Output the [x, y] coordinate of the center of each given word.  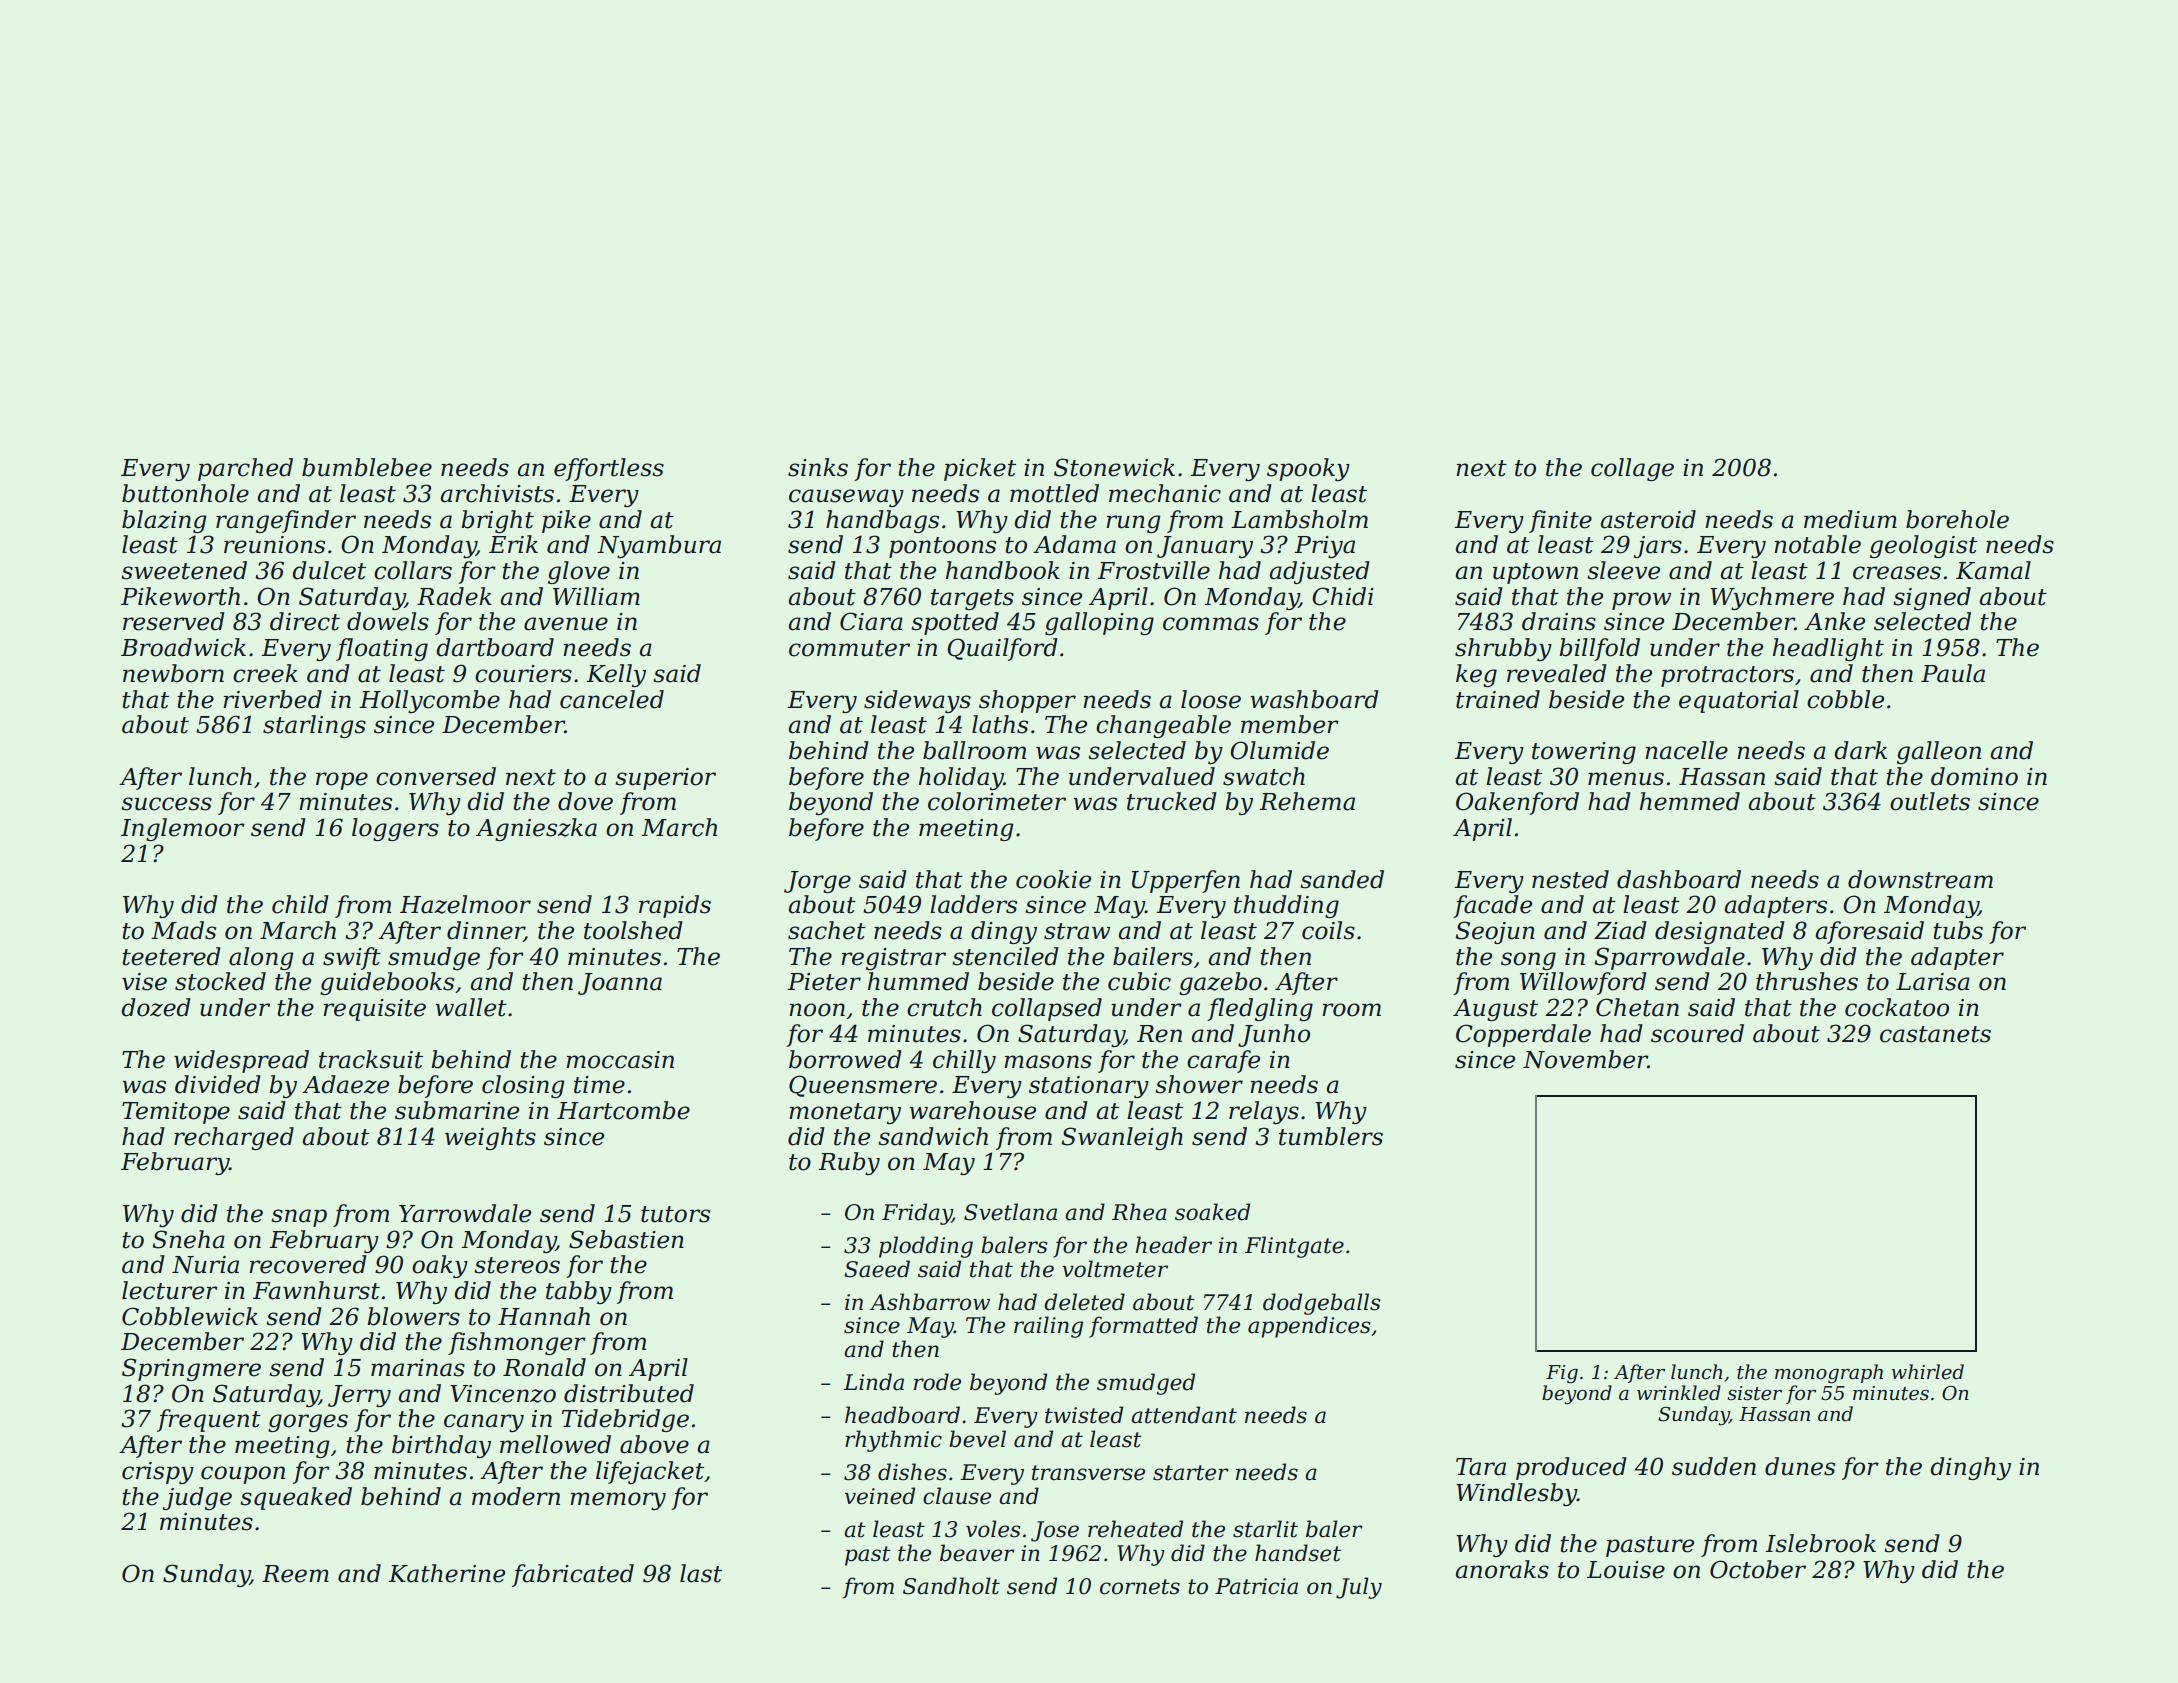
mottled [1054, 493]
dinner [485, 931]
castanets [1935, 1034]
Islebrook [1820, 1543]
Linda [873, 1382]
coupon [243, 1475]
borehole [1957, 519]
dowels [388, 621]
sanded [1342, 879]
